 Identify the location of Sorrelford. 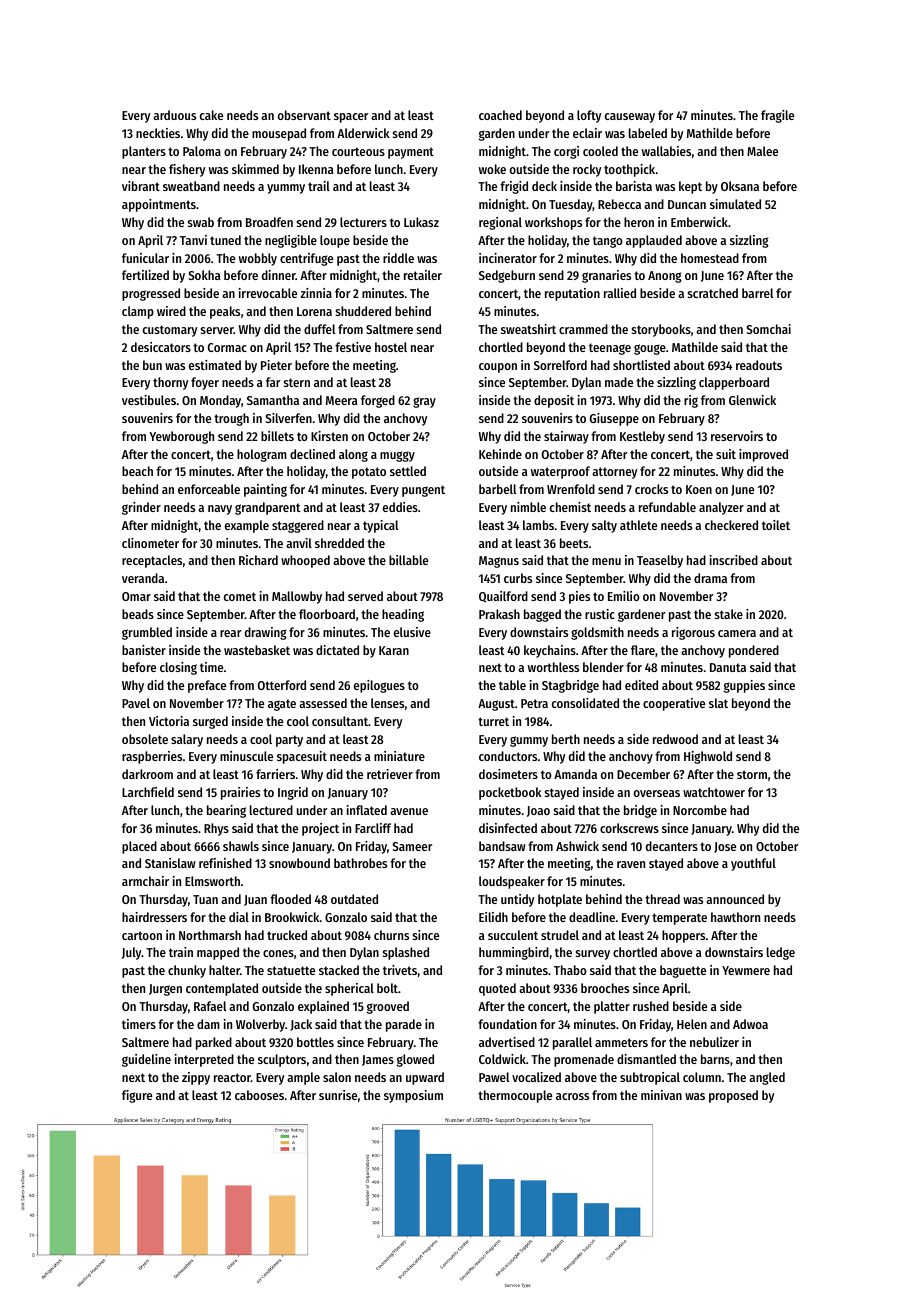
(560, 365).
